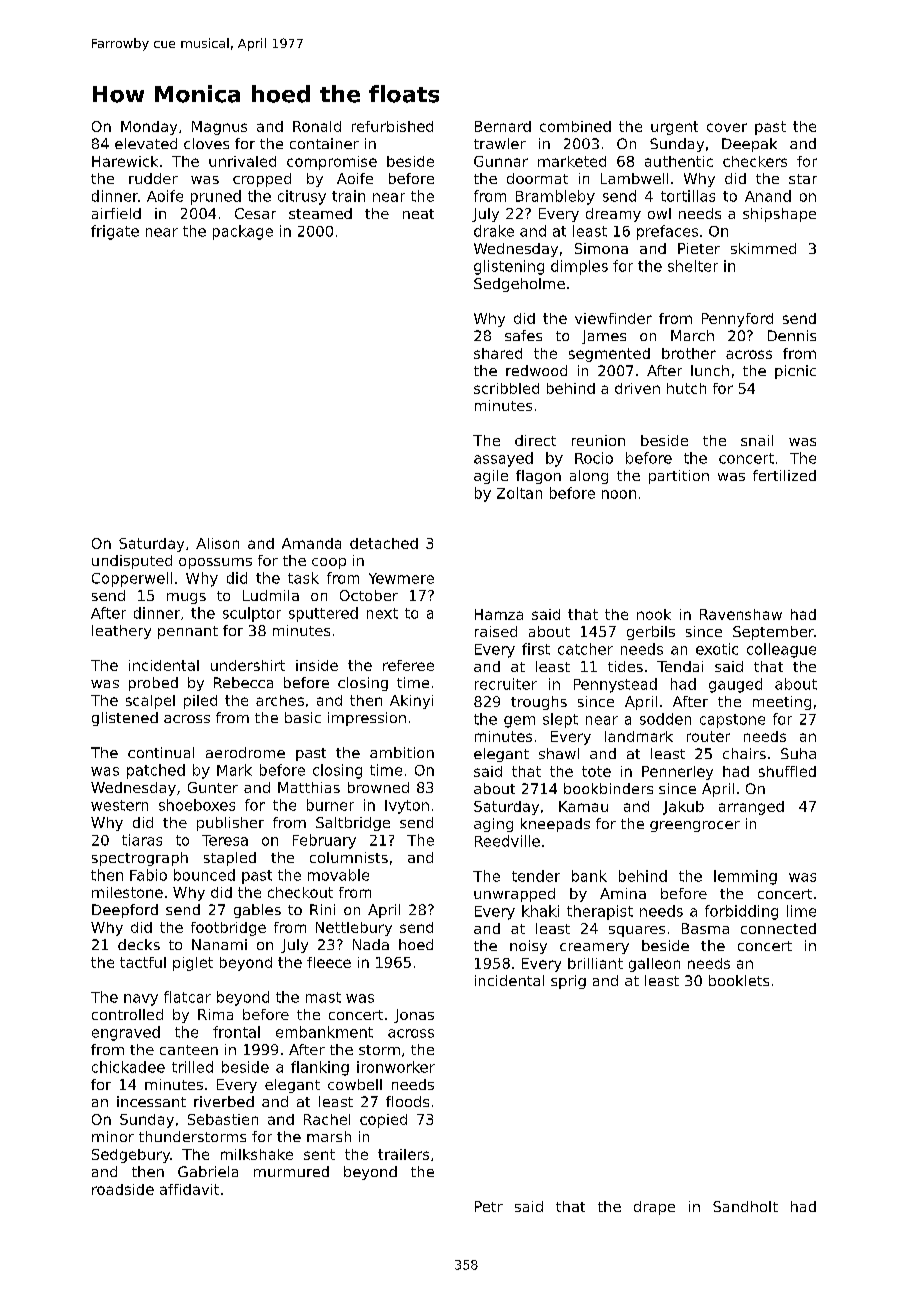 The width and height of the image is (908, 1316). I want to click on affidavit, so click(189, 1189).
